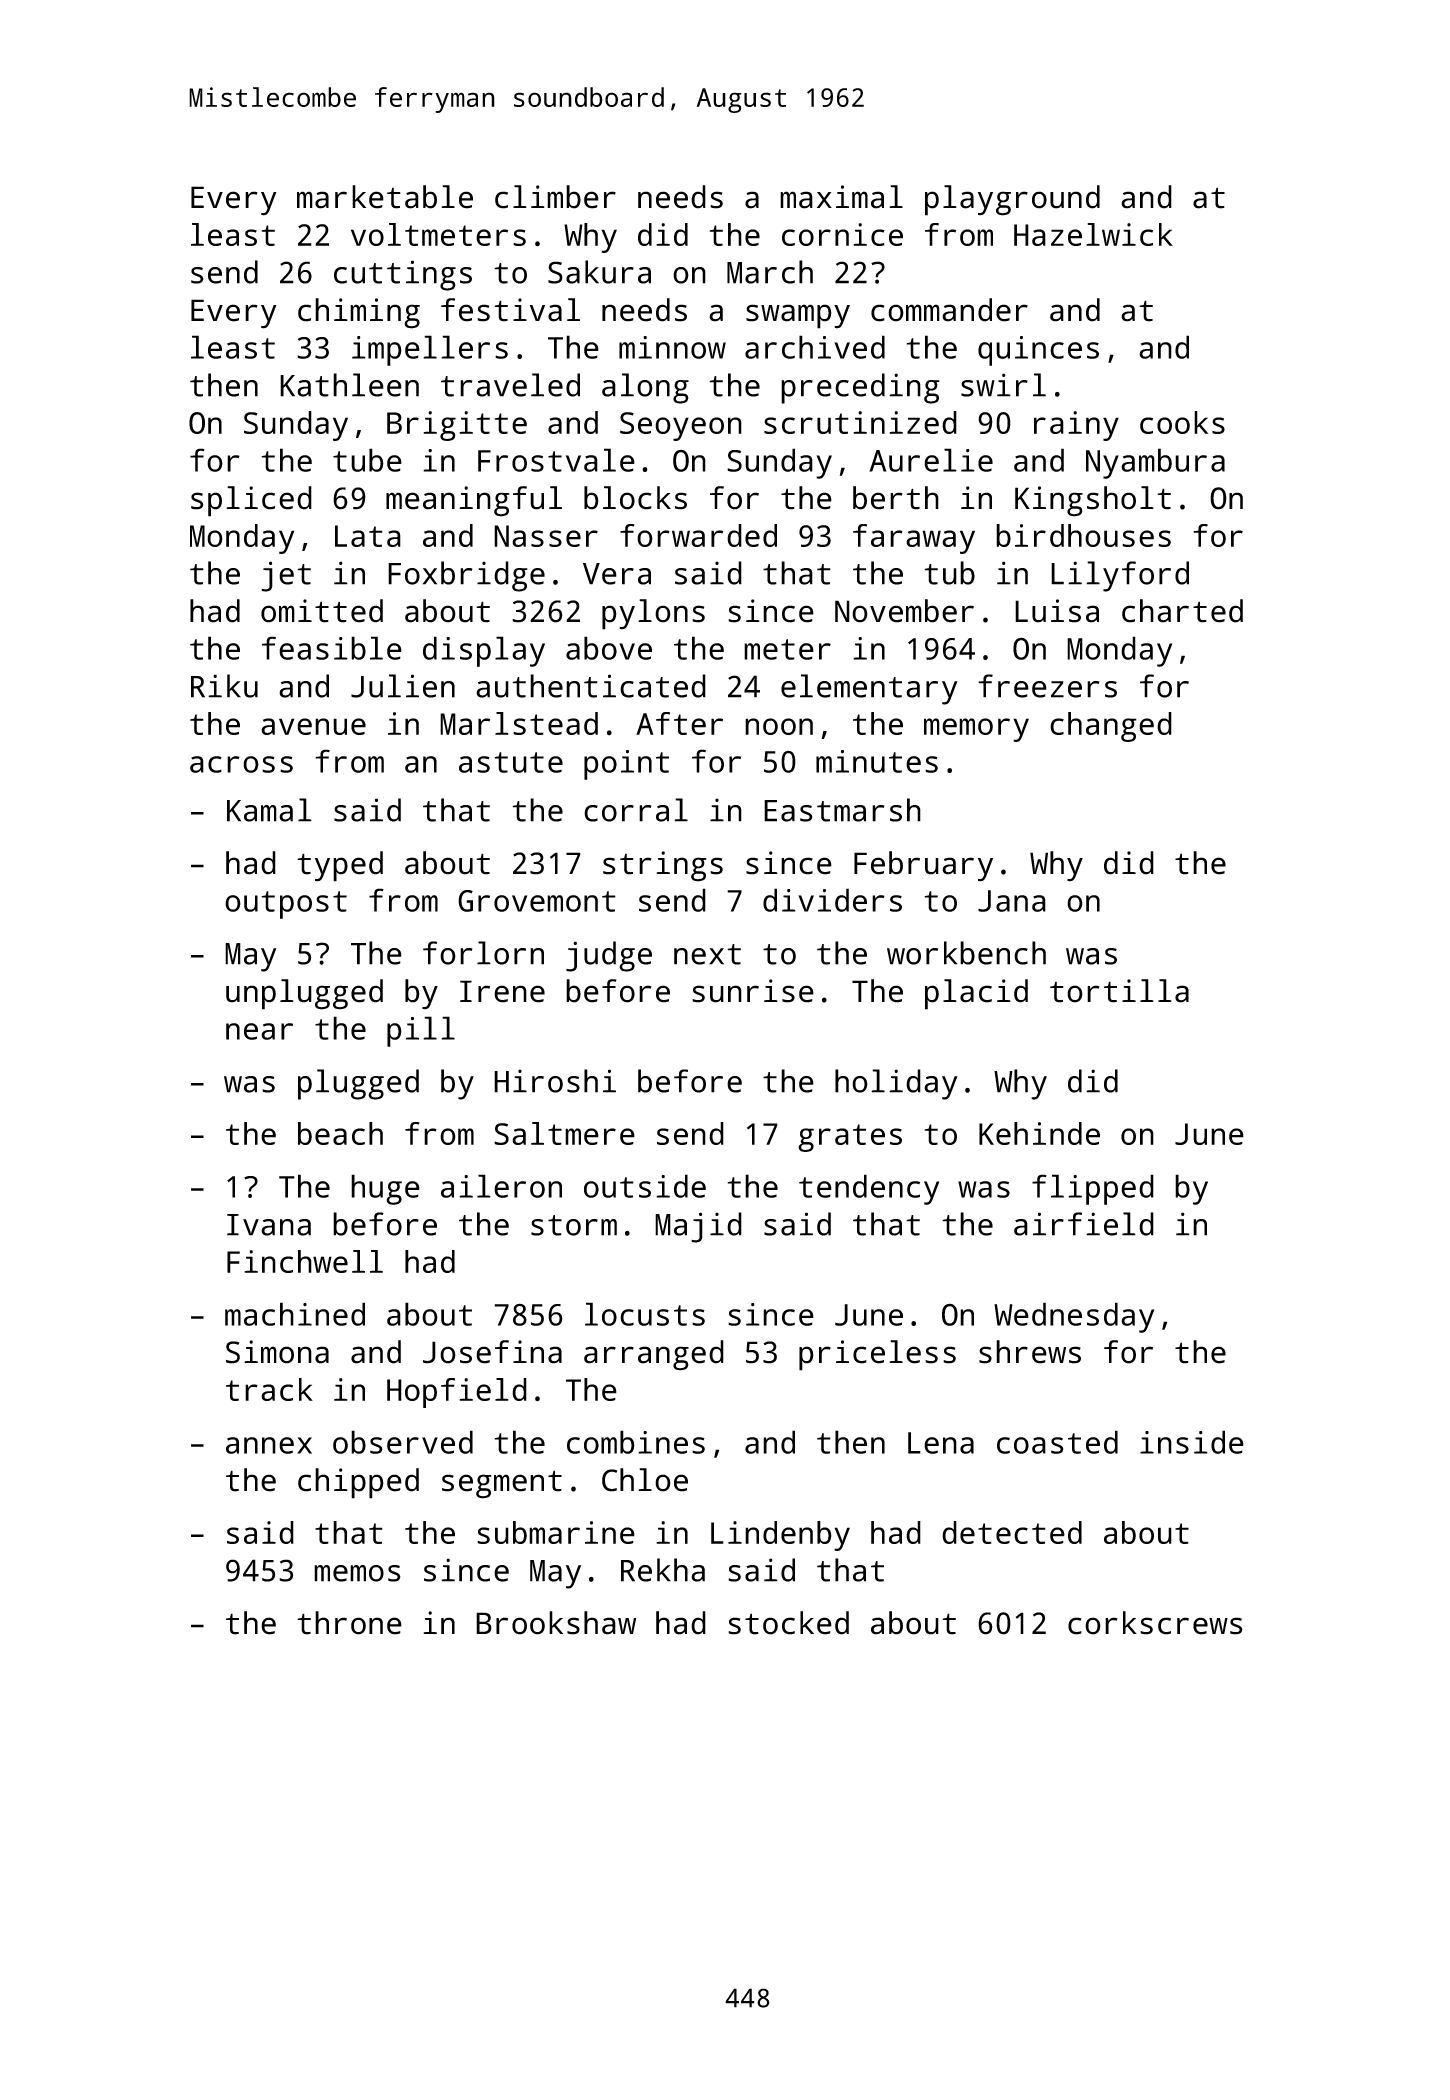  What do you see at coordinates (663, 1570) in the screenshot?
I see `Rekha` at bounding box center [663, 1570].
